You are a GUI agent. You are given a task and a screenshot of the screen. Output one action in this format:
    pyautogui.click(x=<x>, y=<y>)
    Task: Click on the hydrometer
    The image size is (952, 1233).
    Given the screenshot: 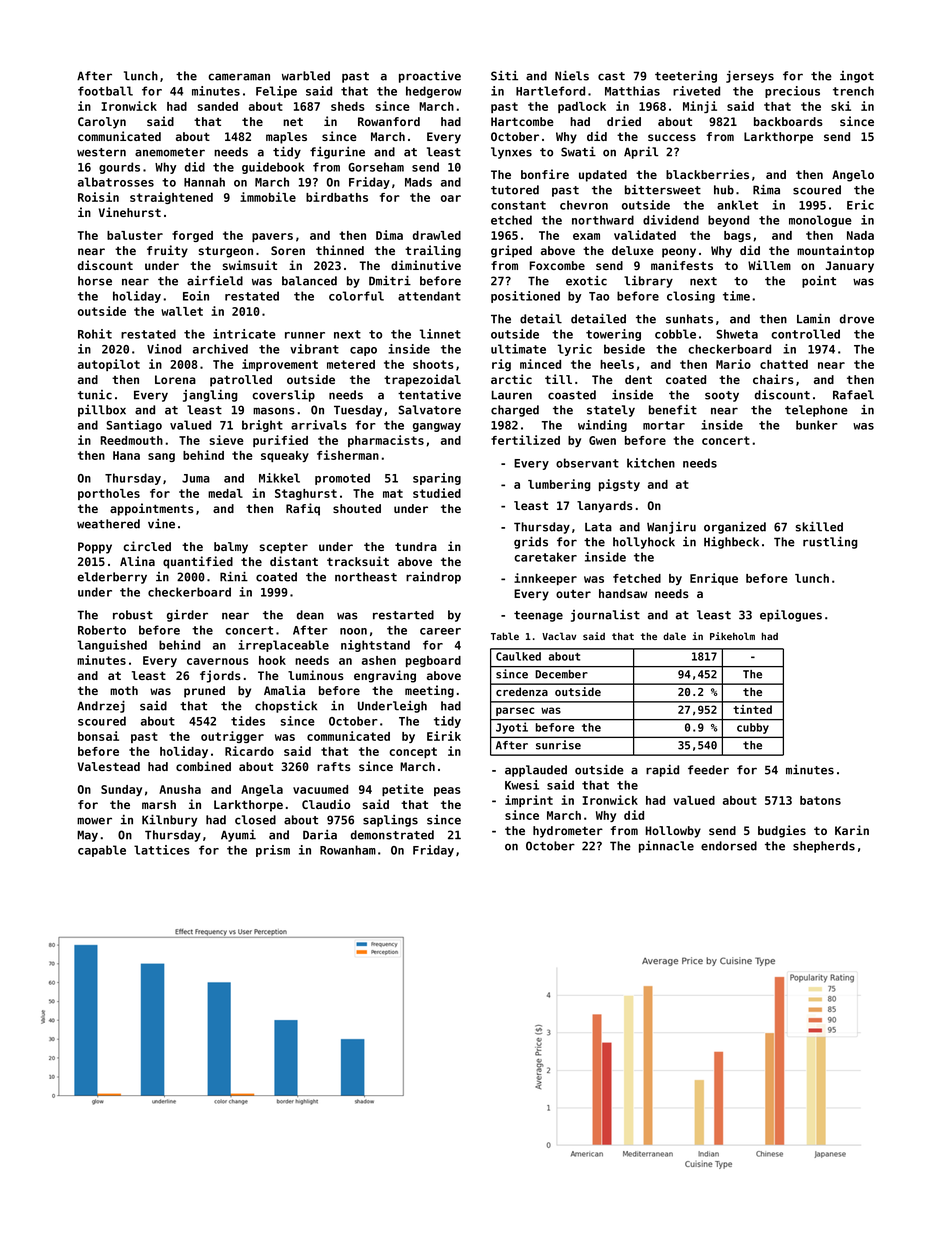 What is the action you would take?
    pyautogui.click(x=568, y=832)
